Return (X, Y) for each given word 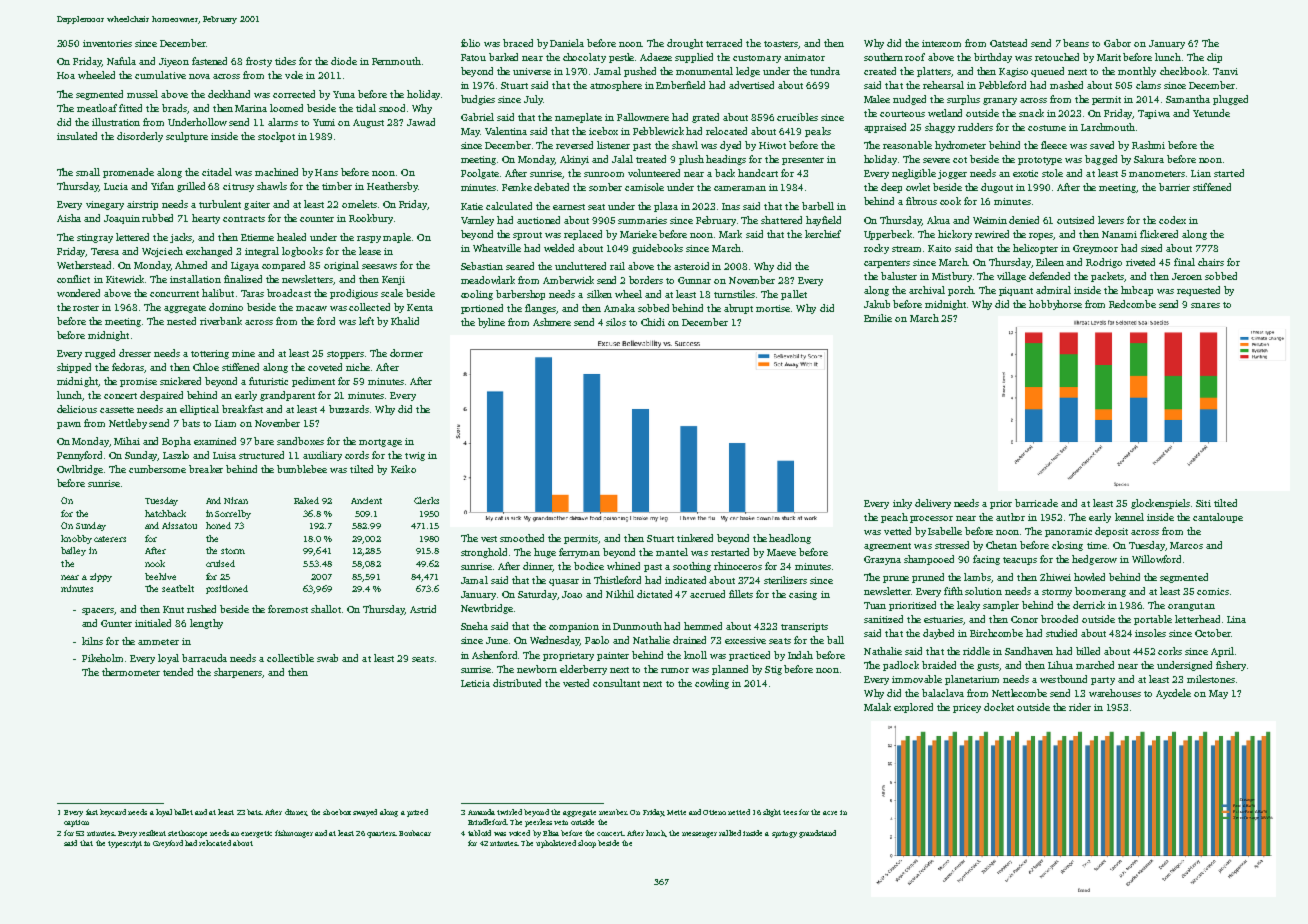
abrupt (738, 309)
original (341, 266)
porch (961, 291)
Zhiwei (1055, 577)
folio (470, 43)
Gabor (1117, 43)
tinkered (695, 538)
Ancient (366, 500)
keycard (113, 813)
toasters (781, 44)
